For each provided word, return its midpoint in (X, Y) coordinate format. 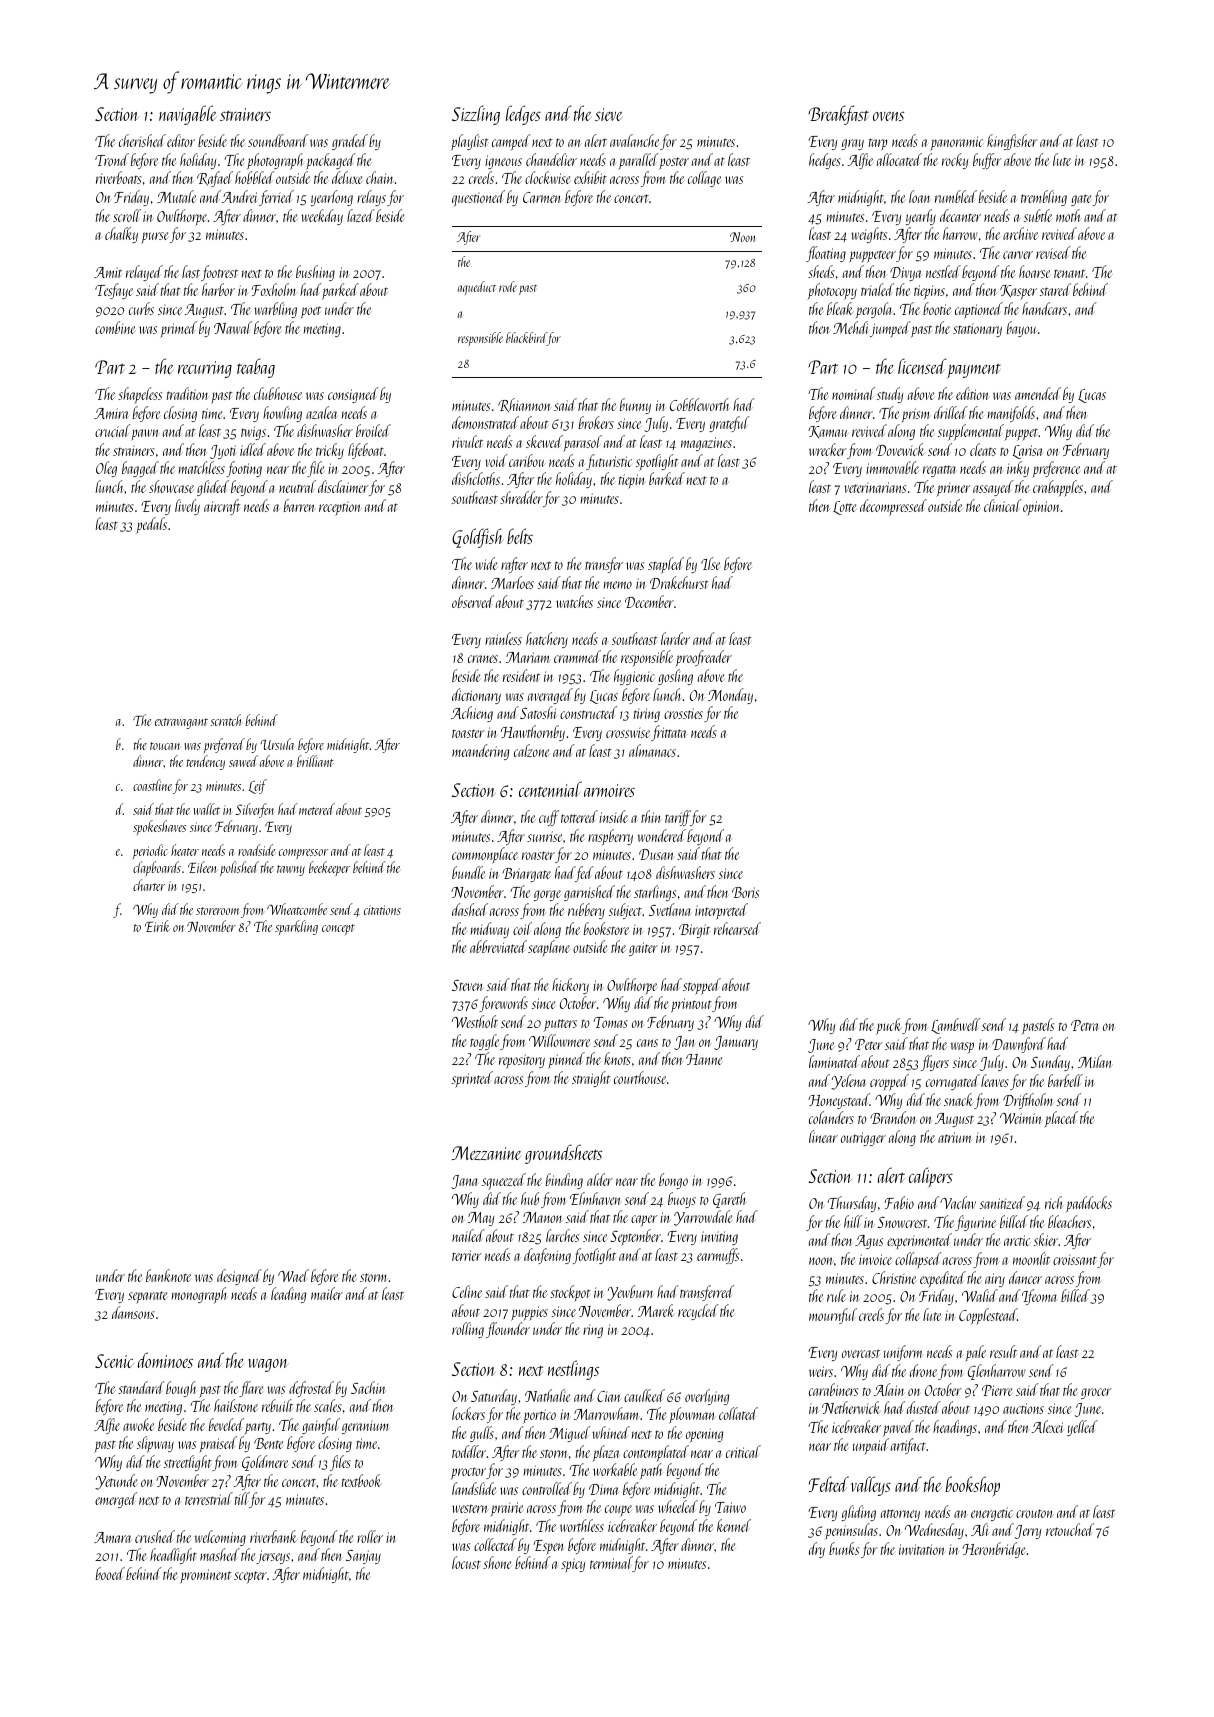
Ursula (277, 744)
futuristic (609, 462)
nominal (853, 393)
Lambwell (955, 1026)
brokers (596, 422)
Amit (108, 272)
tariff (678, 818)
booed (110, 1573)
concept (338, 929)
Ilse (710, 563)
